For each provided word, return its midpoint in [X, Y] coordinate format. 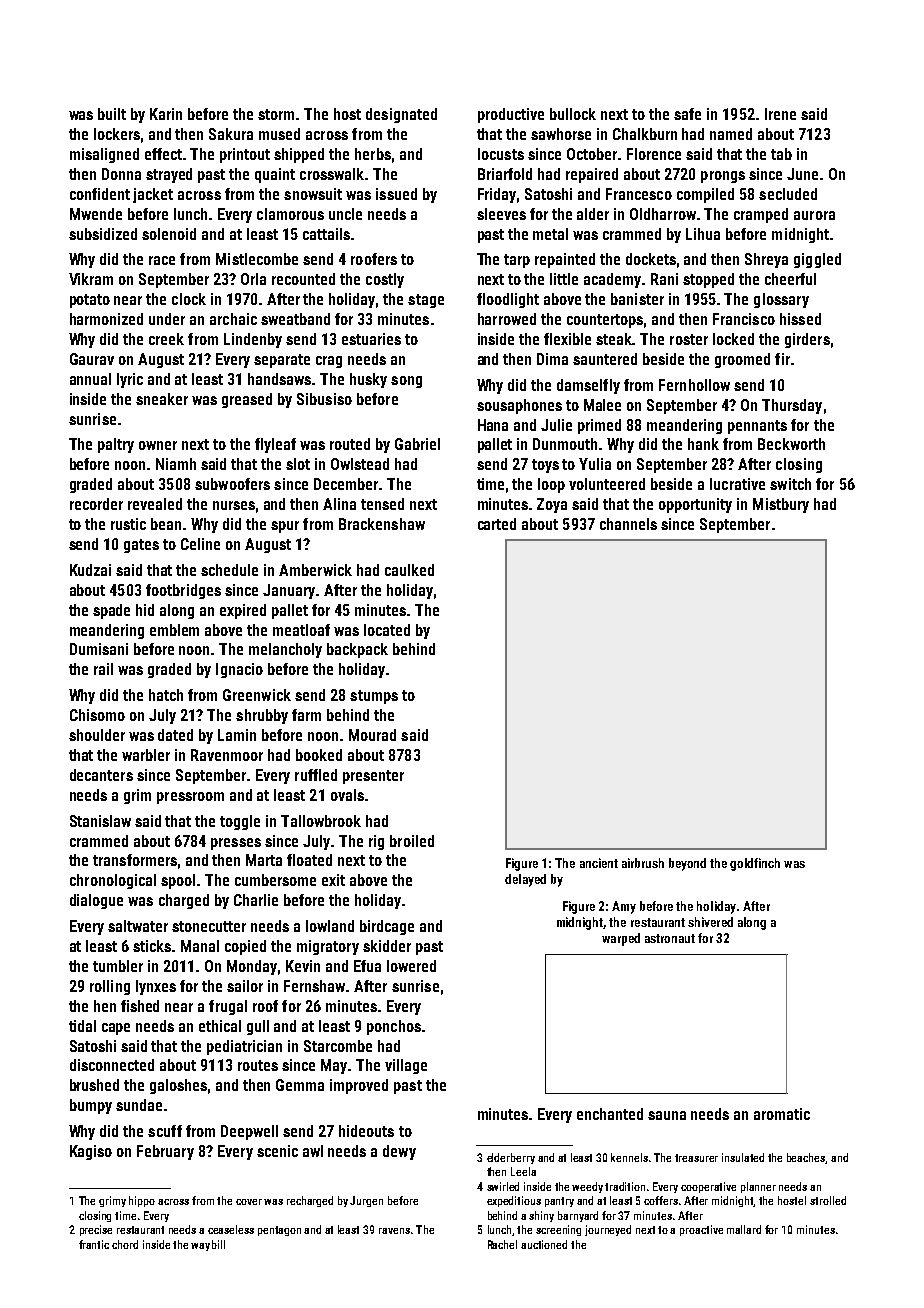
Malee [602, 405]
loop [551, 485]
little [564, 279]
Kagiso [91, 1152]
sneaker [162, 399]
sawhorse [561, 134]
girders [807, 340]
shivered [710, 922]
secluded [788, 194]
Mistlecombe [257, 259]
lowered [411, 966]
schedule [229, 570]
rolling [110, 987]
